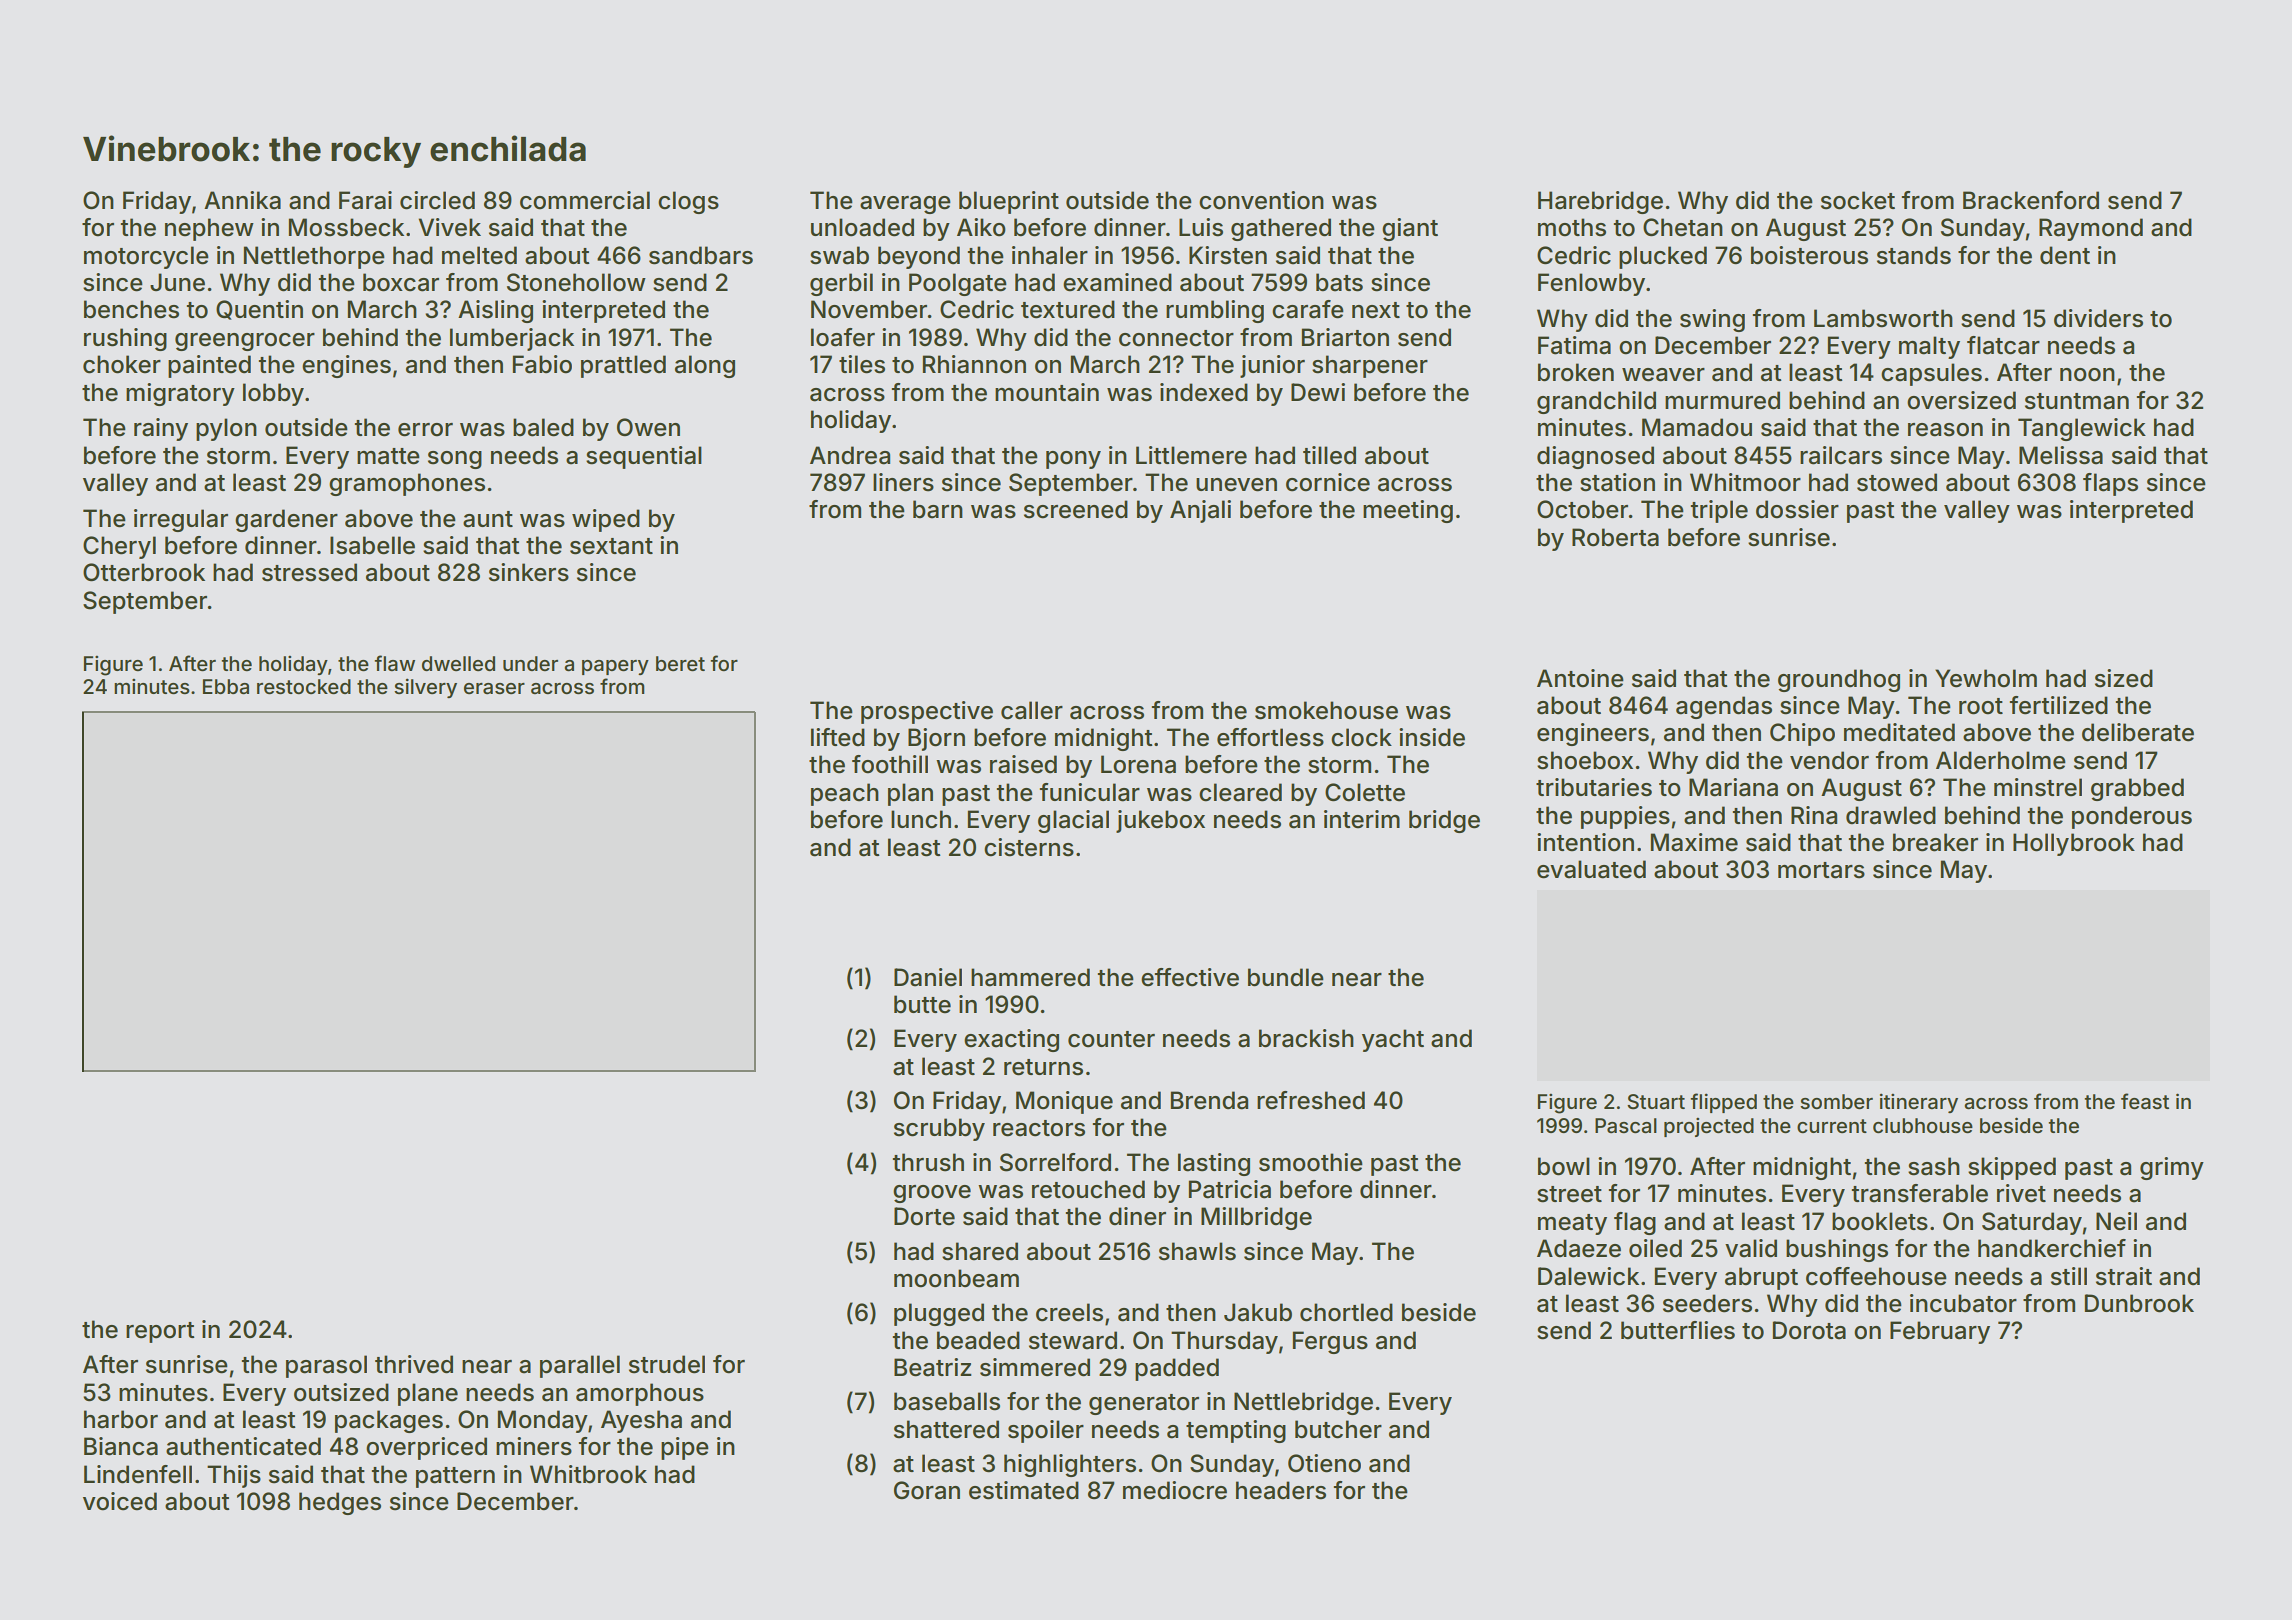 Image resolution: width=2292 pixels, height=1620 pixels. I want to click on circled, so click(437, 200).
